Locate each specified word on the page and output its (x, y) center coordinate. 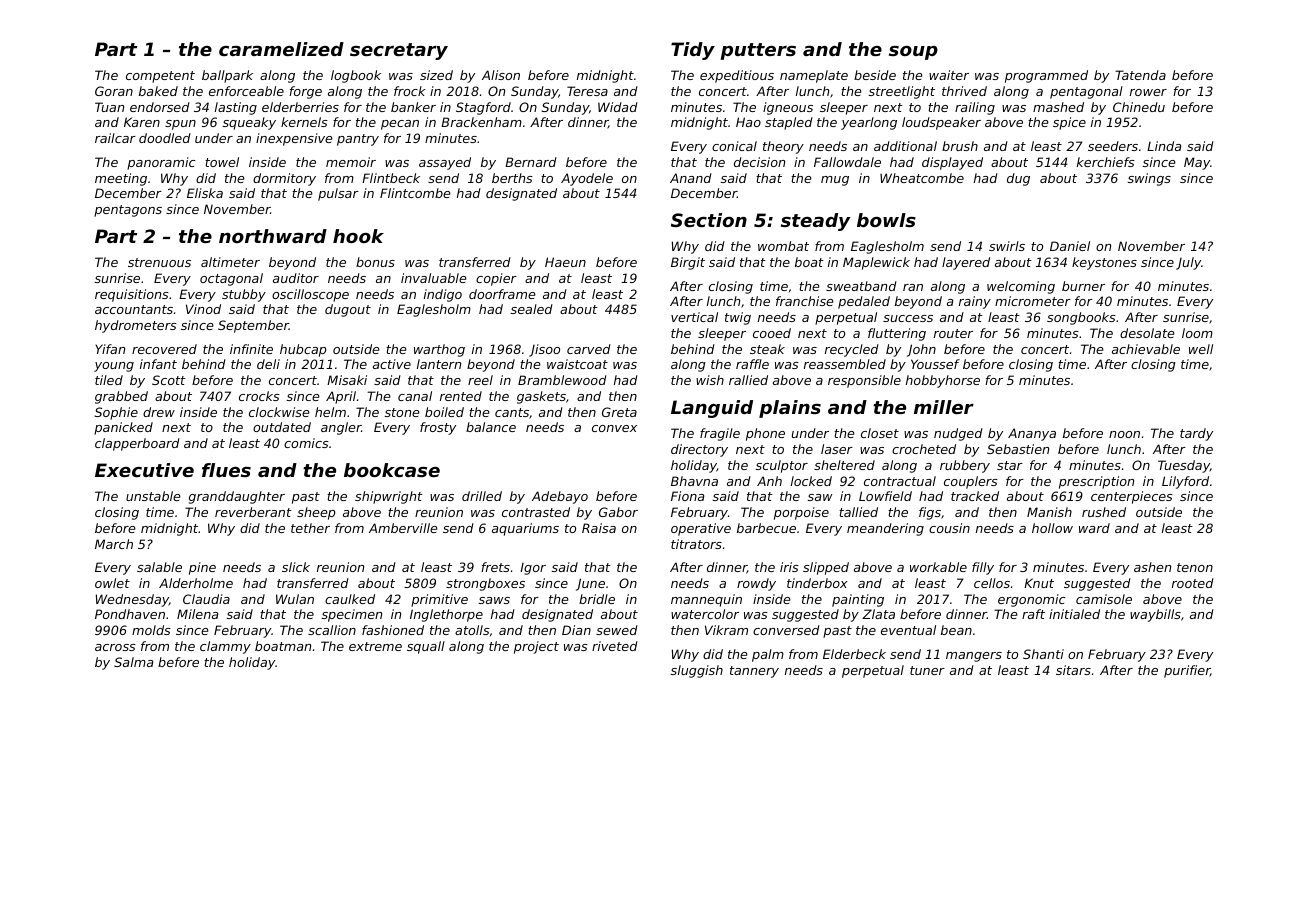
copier (496, 279)
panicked (123, 428)
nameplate (814, 76)
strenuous (159, 262)
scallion (332, 630)
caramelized (281, 49)
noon (1124, 434)
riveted (615, 646)
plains (790, 409)
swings (1149, 179)
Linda (1164, 146)
